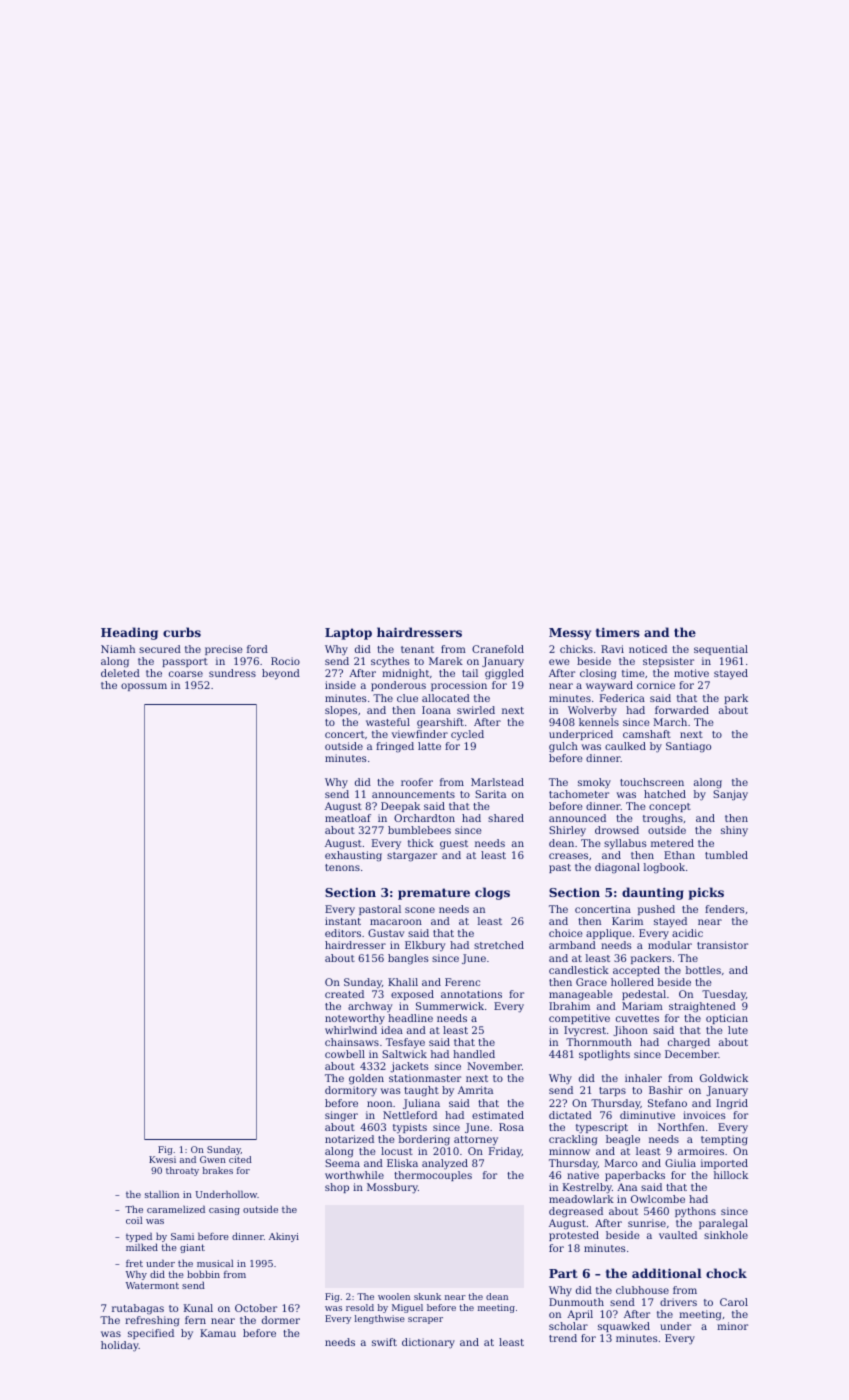  I want to click on noon, so click(379, 1104).
